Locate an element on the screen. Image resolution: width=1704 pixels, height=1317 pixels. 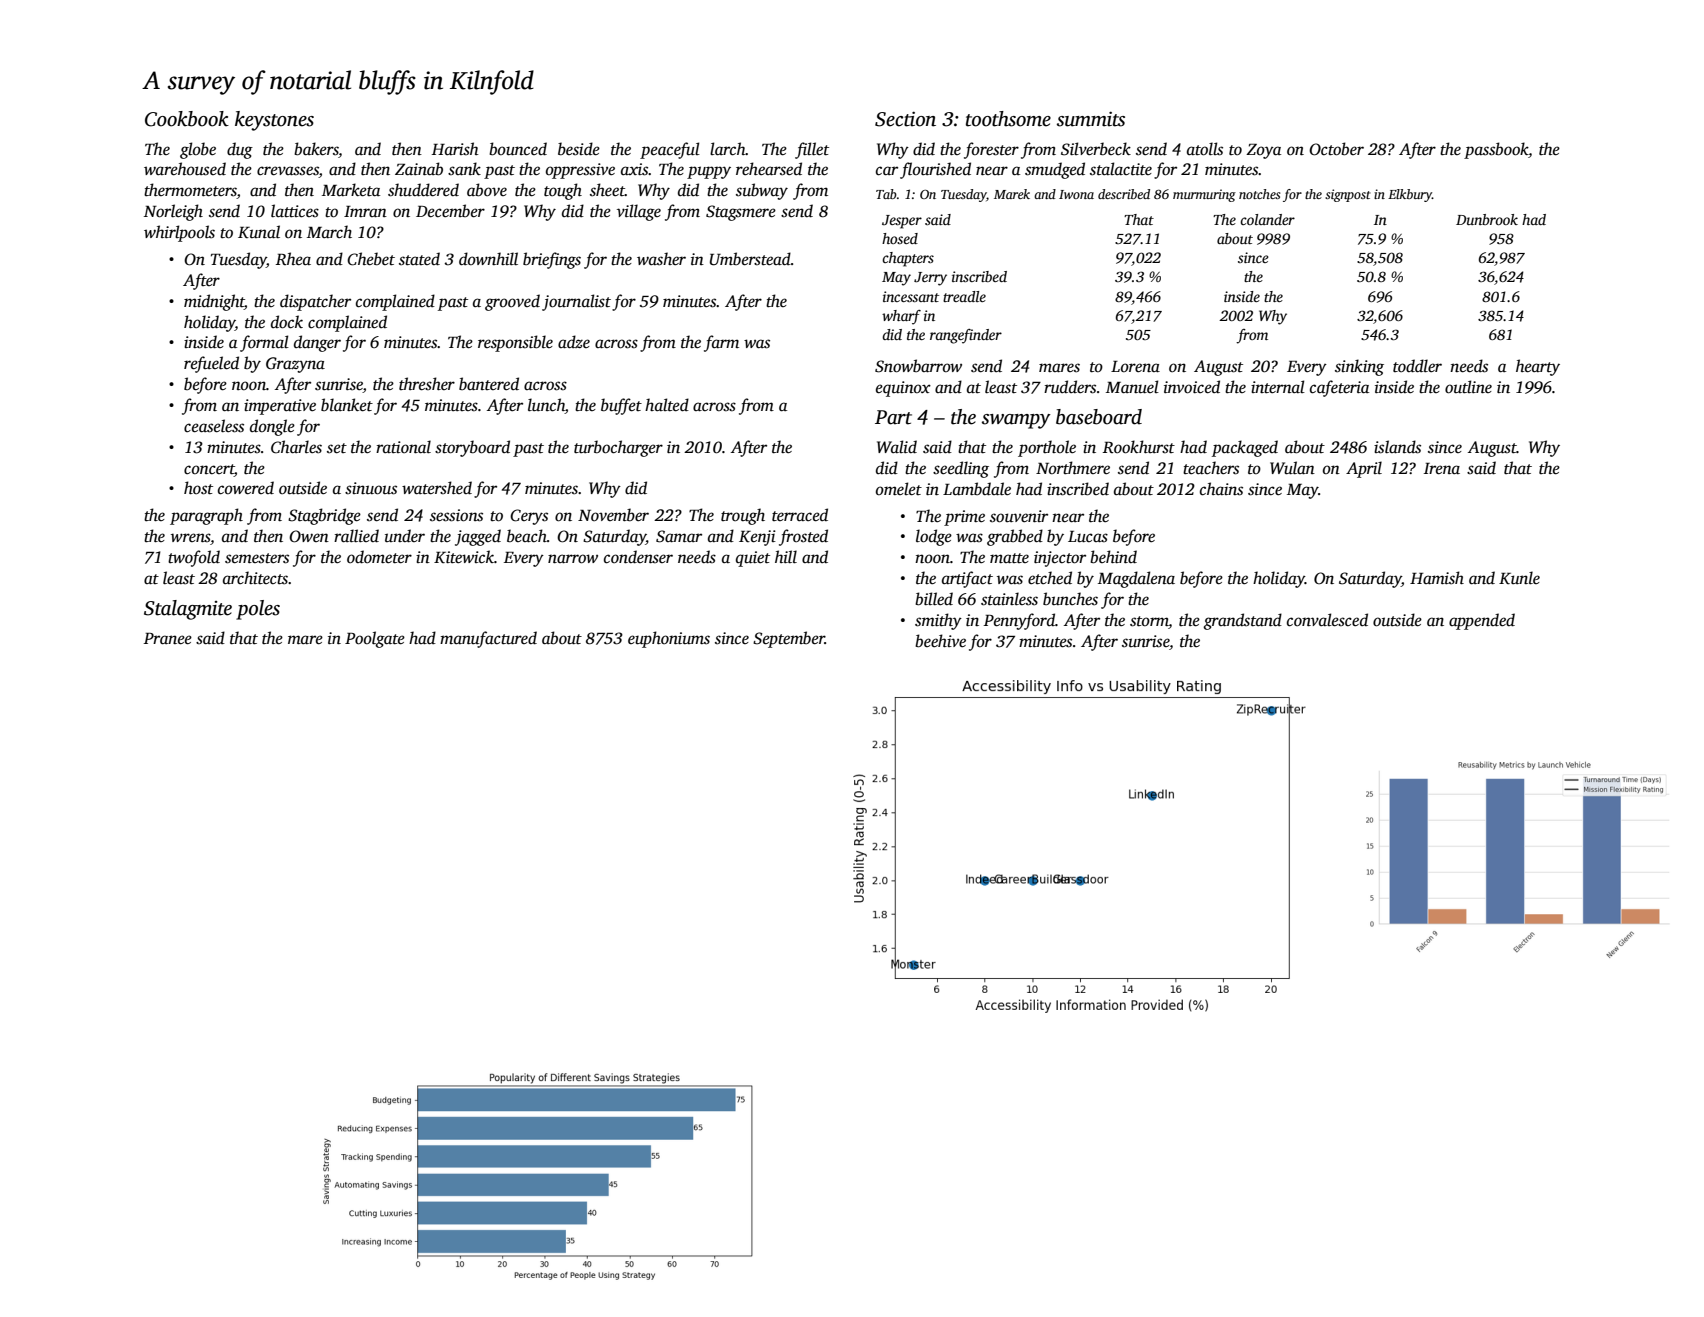
Section is located at coordinates (905, 119).
